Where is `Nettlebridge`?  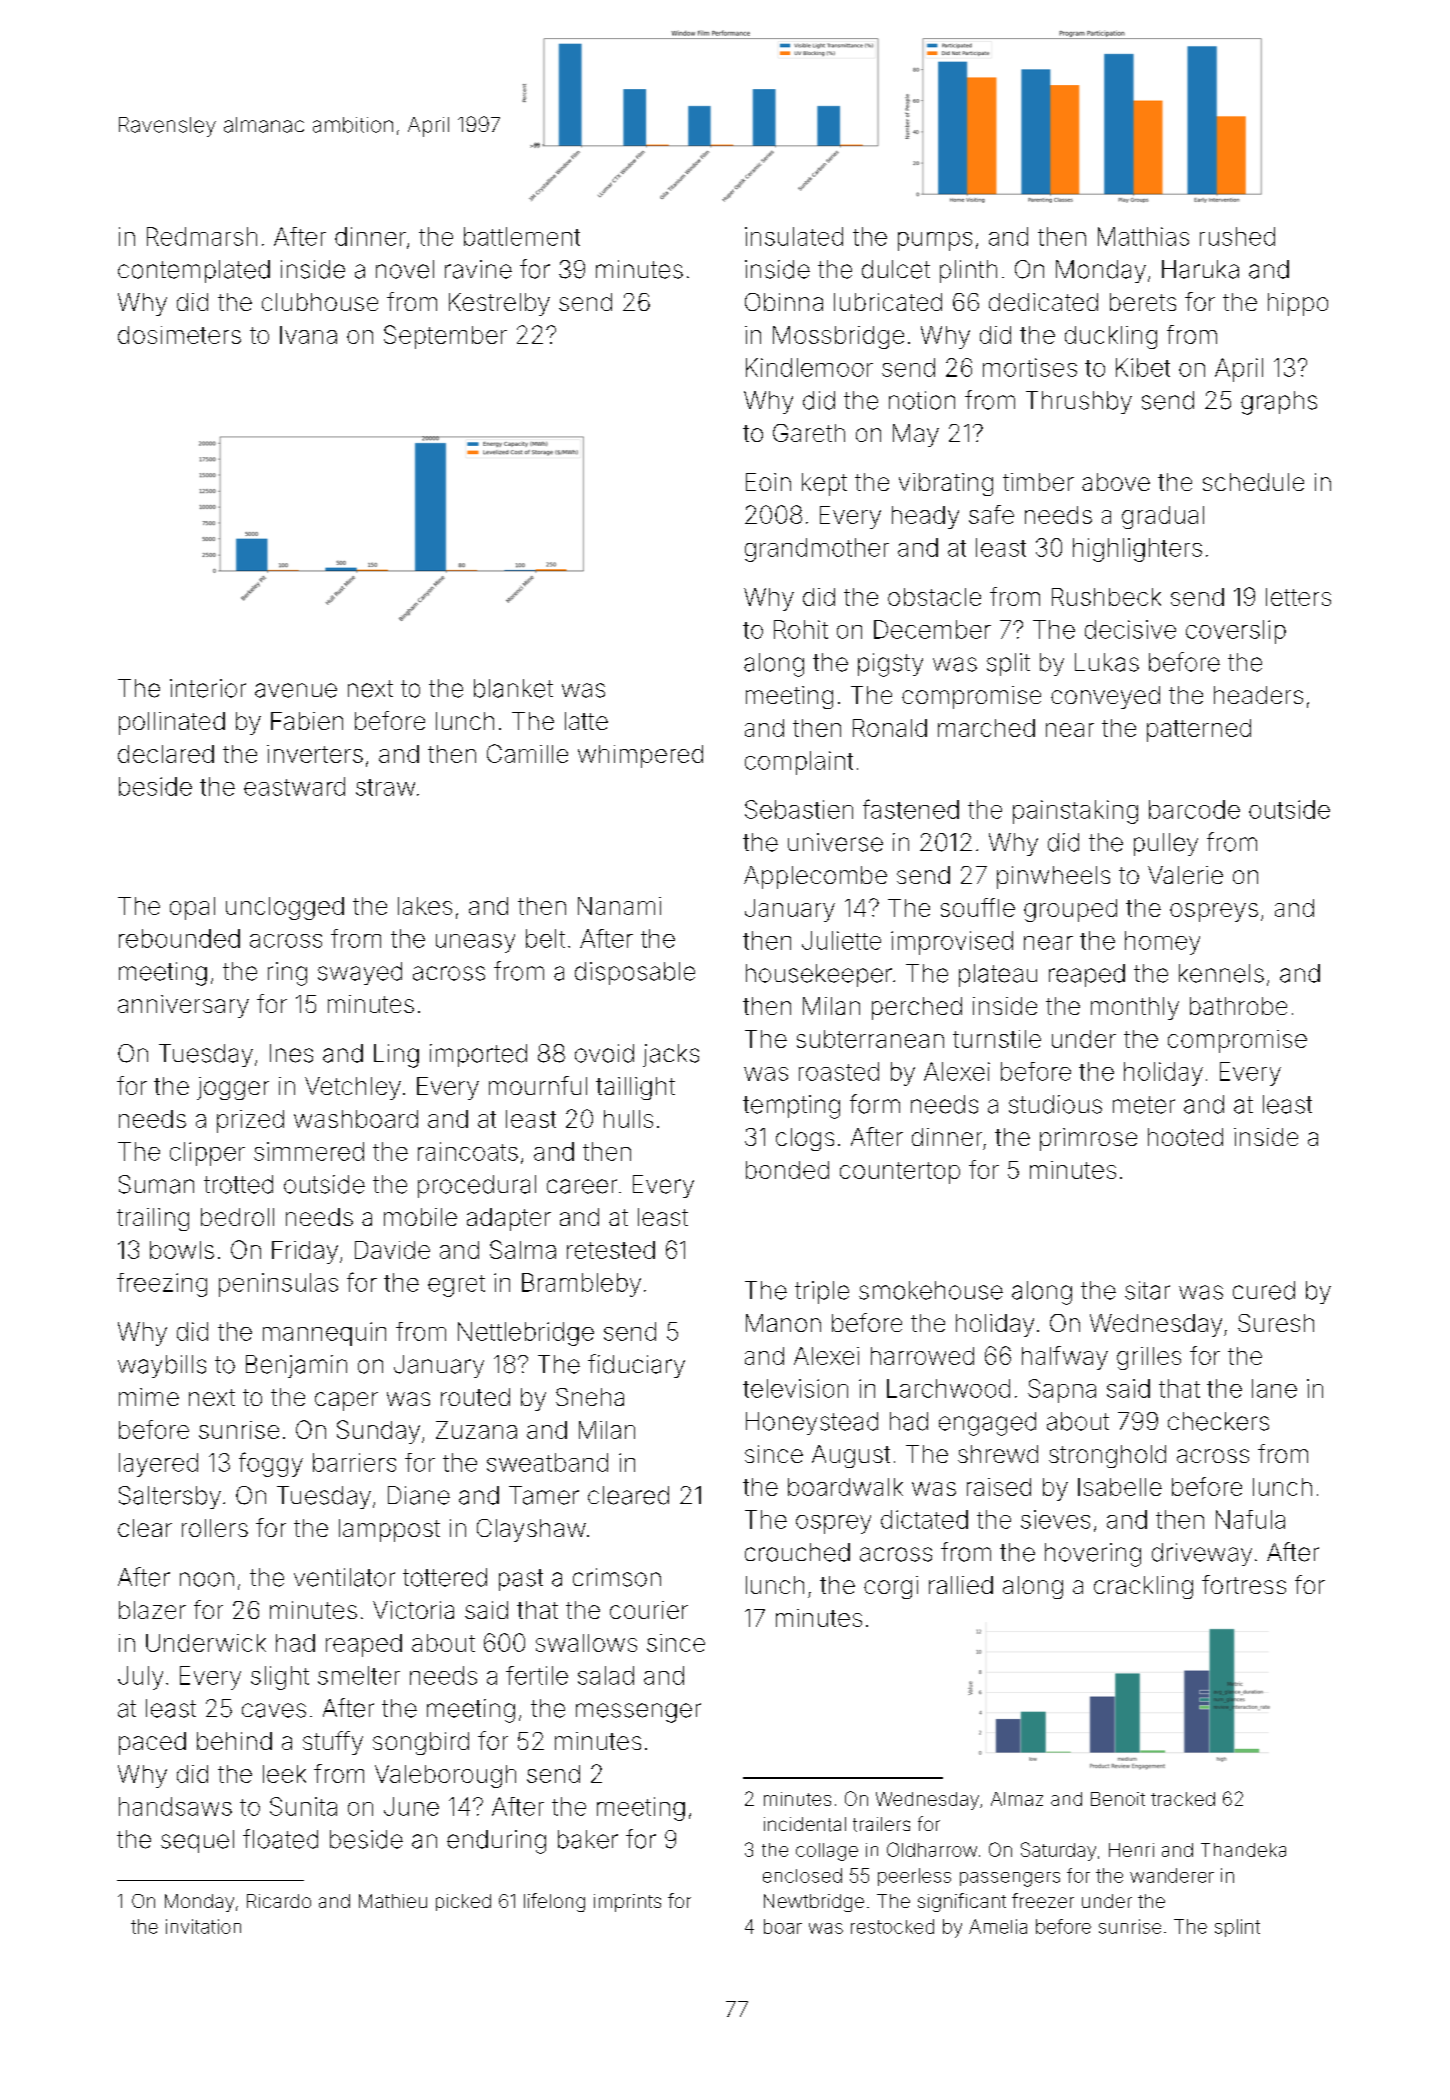
Nettlebridge is located at coordinates (526, 1334).
